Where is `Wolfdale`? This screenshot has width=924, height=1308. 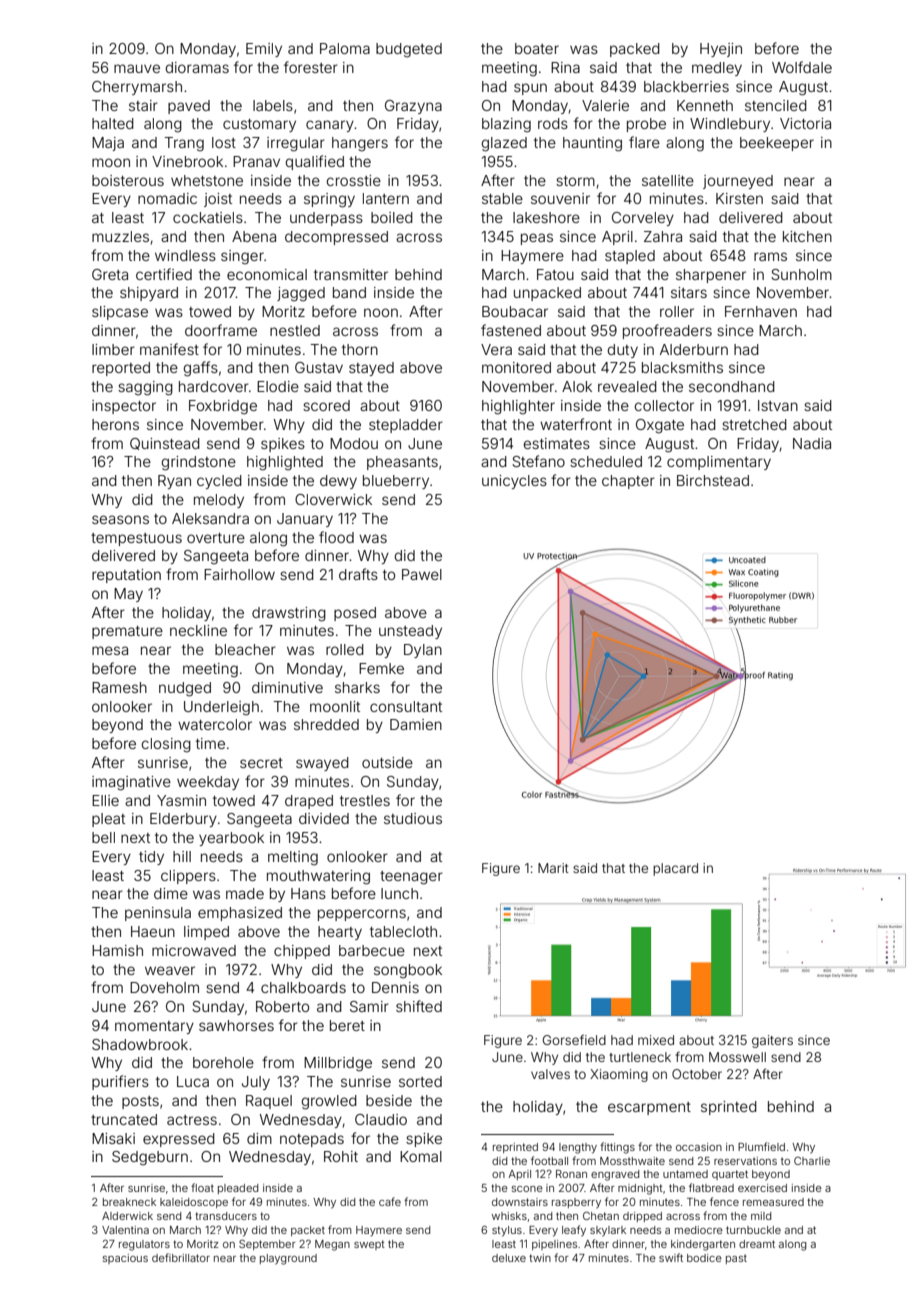 Wolfdale is located at coordinates (802, 67).
